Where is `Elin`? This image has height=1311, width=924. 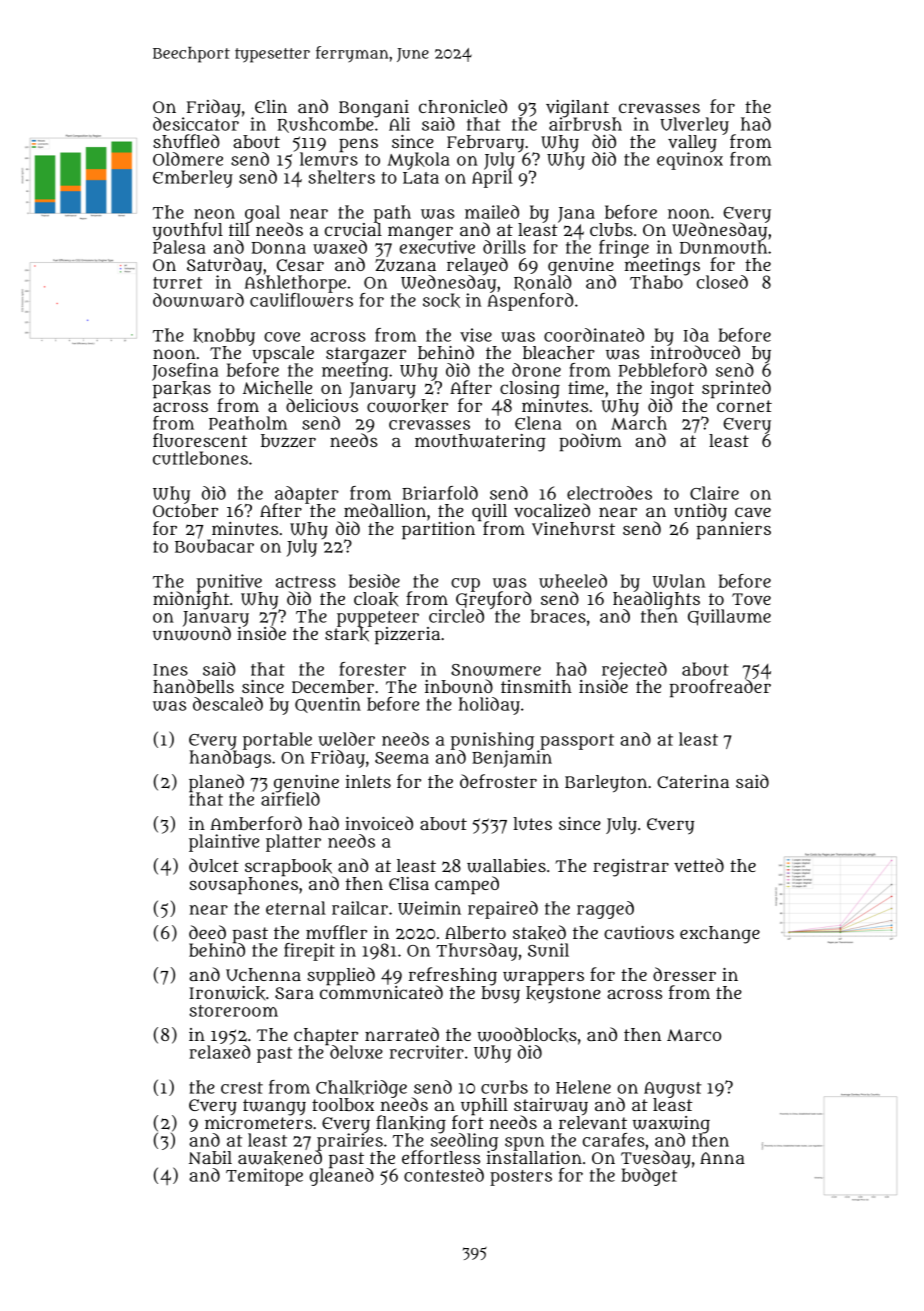
Elin is located at coordinates (271, 106).
